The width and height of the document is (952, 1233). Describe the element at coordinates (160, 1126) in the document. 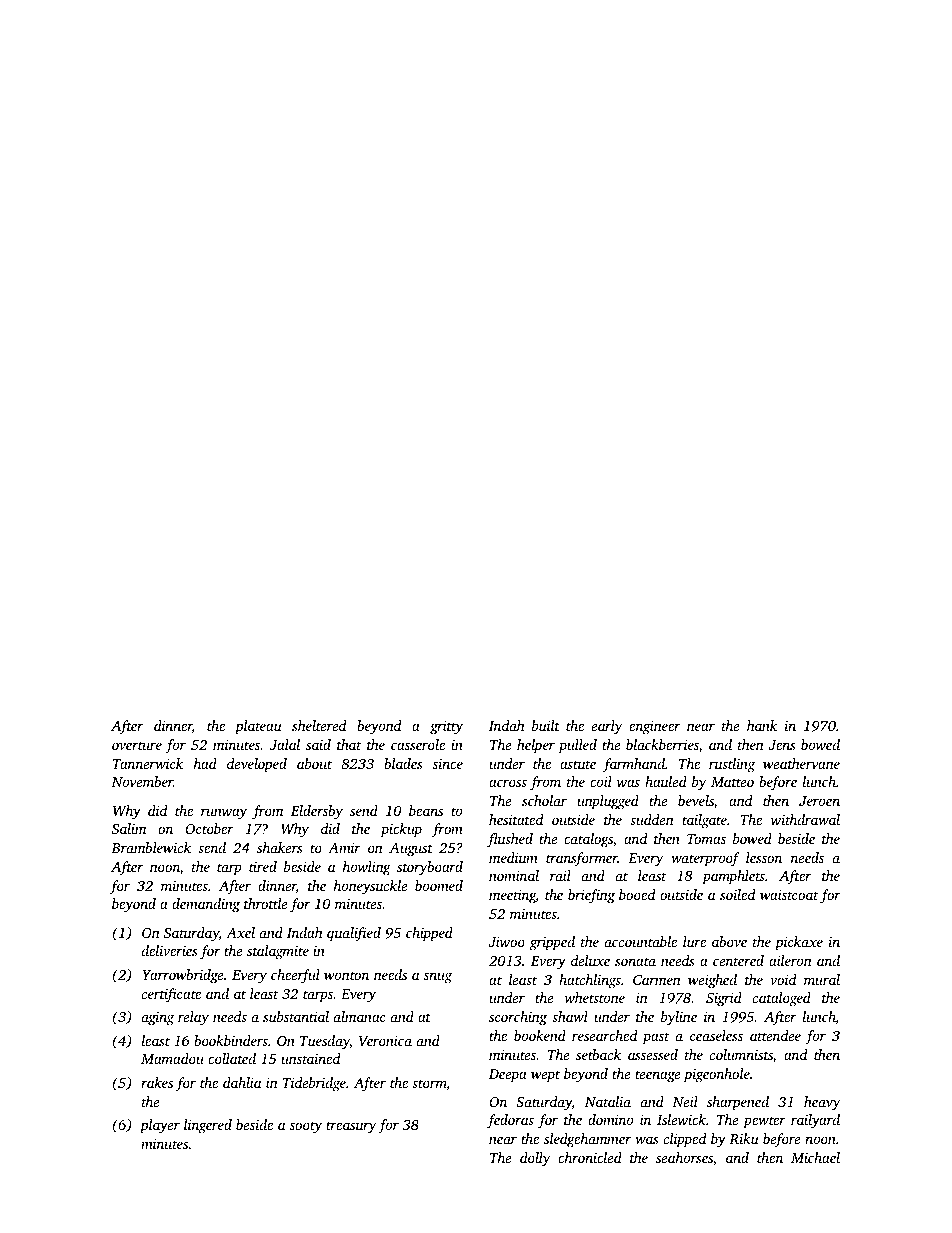

I see `player` at that location.
